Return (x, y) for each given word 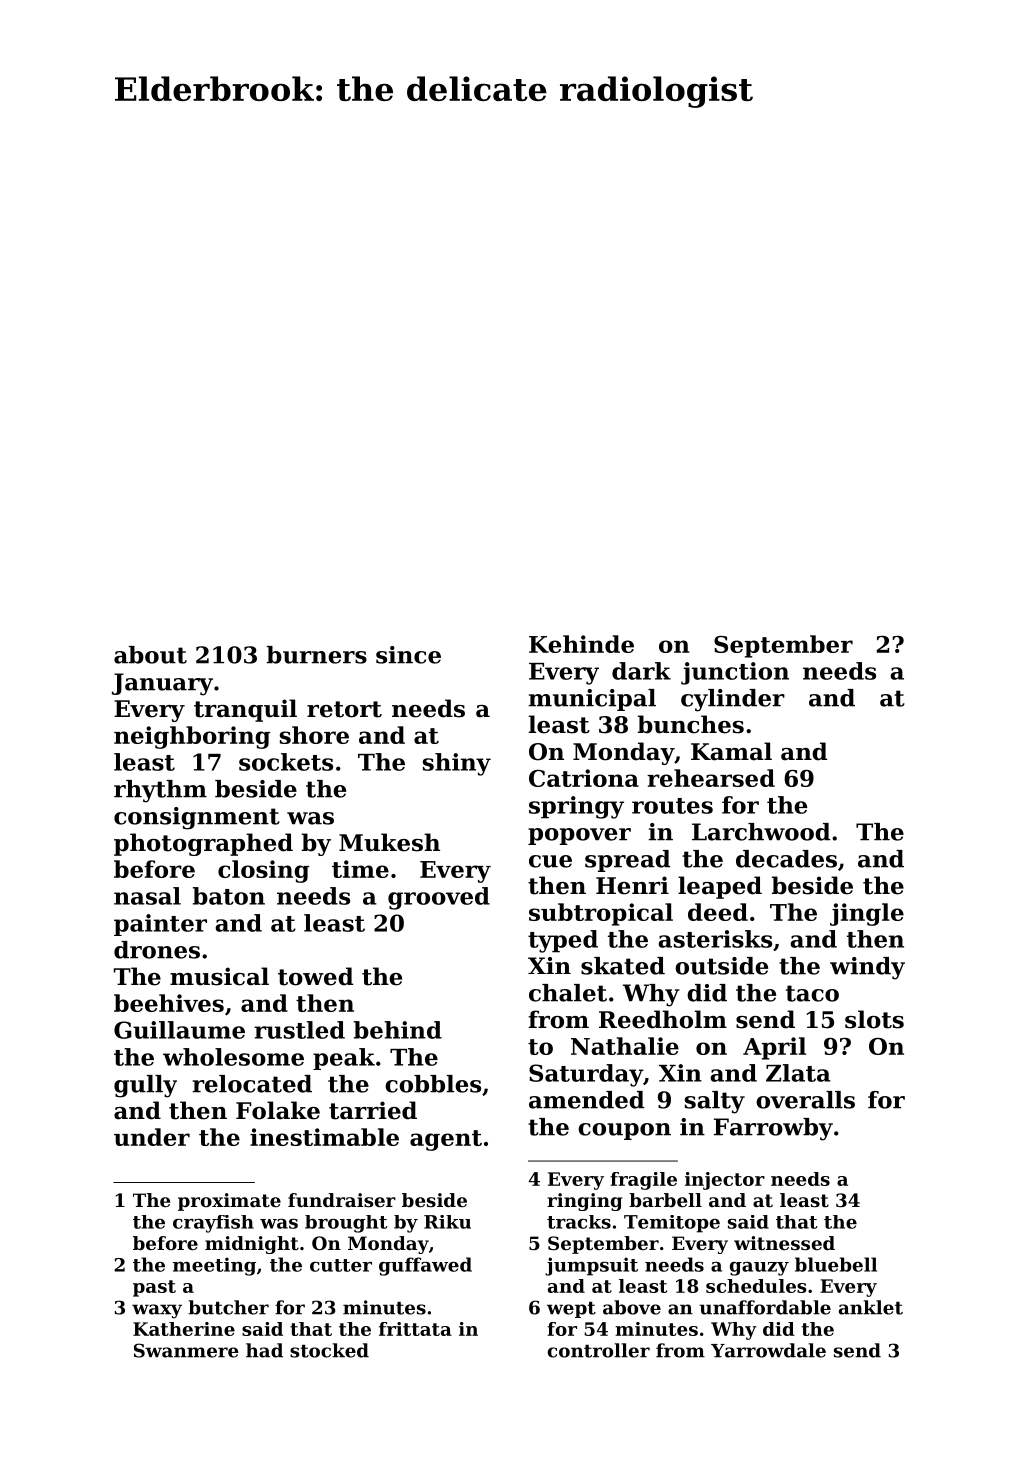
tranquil (245, 710)
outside (721, 966)
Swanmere (186, 1350)
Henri (632, 885)
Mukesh (389, 842)
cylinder (733, 700)
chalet (568, 993)
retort (344, 709)
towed (315, 976)
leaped (720, 887)
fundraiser (342, 1200)
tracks (579, 1222)
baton (229, 896)
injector (725, 1181)
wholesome (233, 1057)
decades (786, 859)
